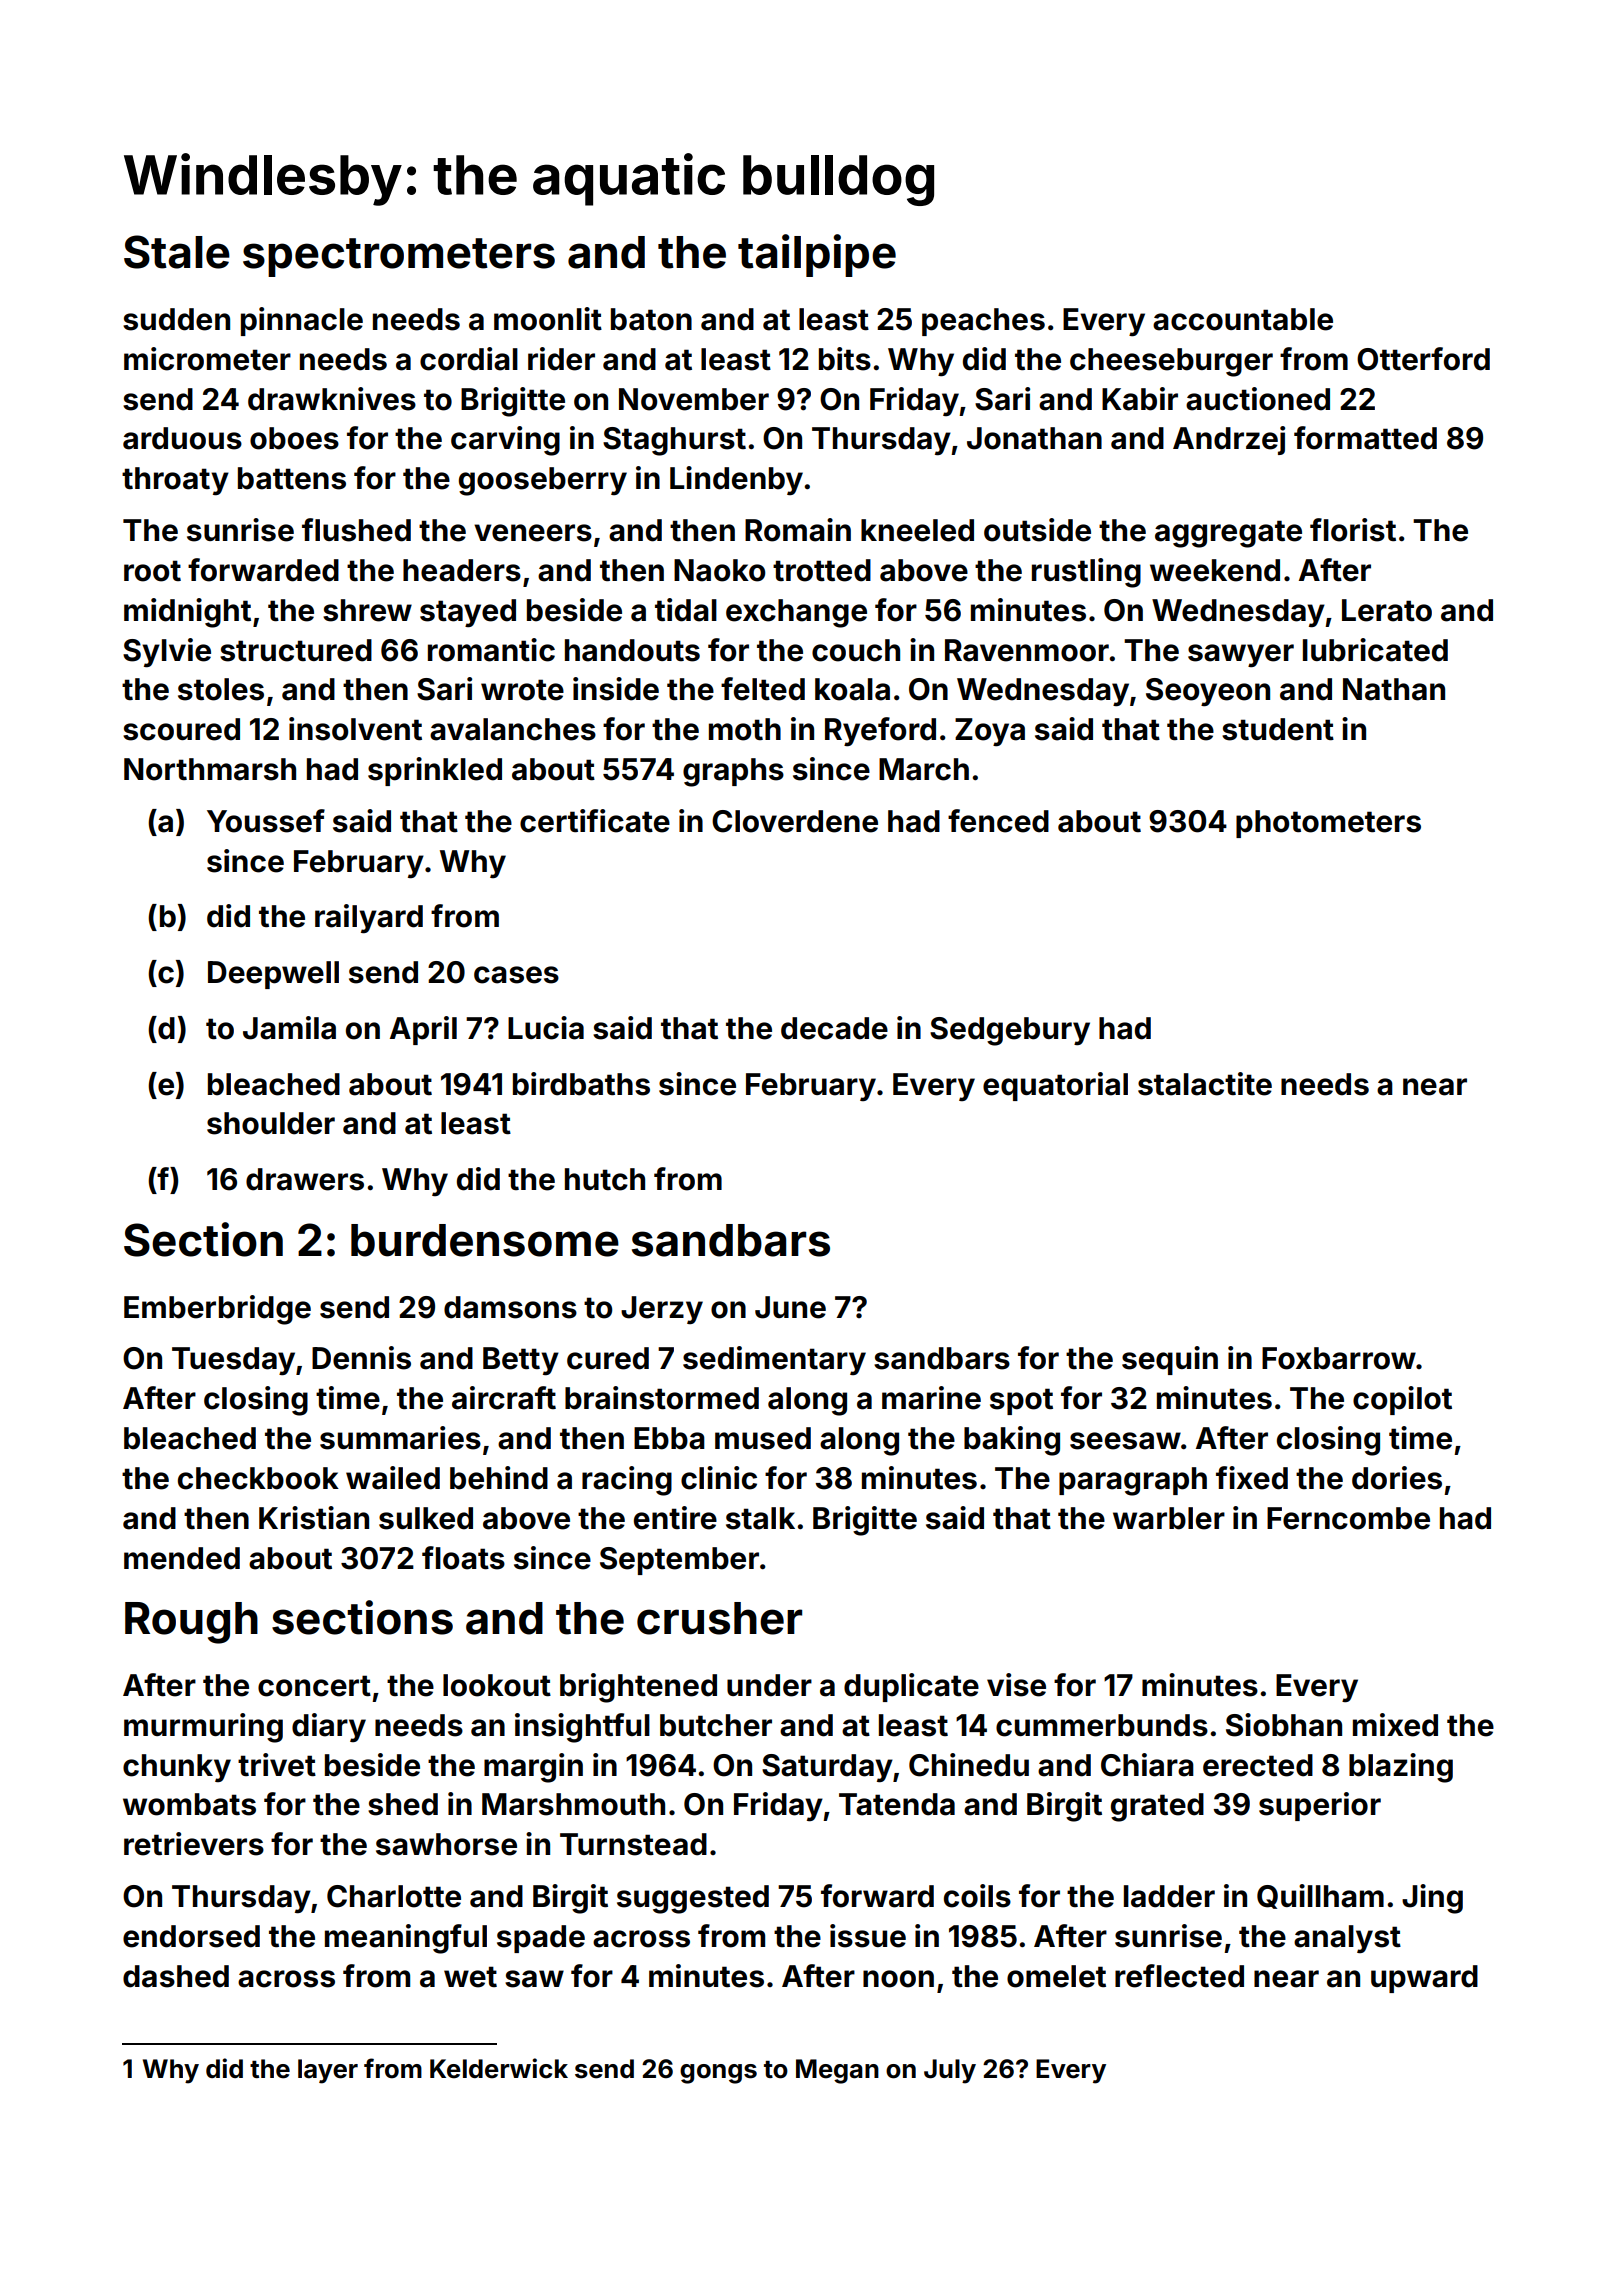 Image resolution: width=1620 pixels, height=2292 pixels. Describe the element at coordinates (760, 1518) in the screenshot. I see `stalk` at that location.
